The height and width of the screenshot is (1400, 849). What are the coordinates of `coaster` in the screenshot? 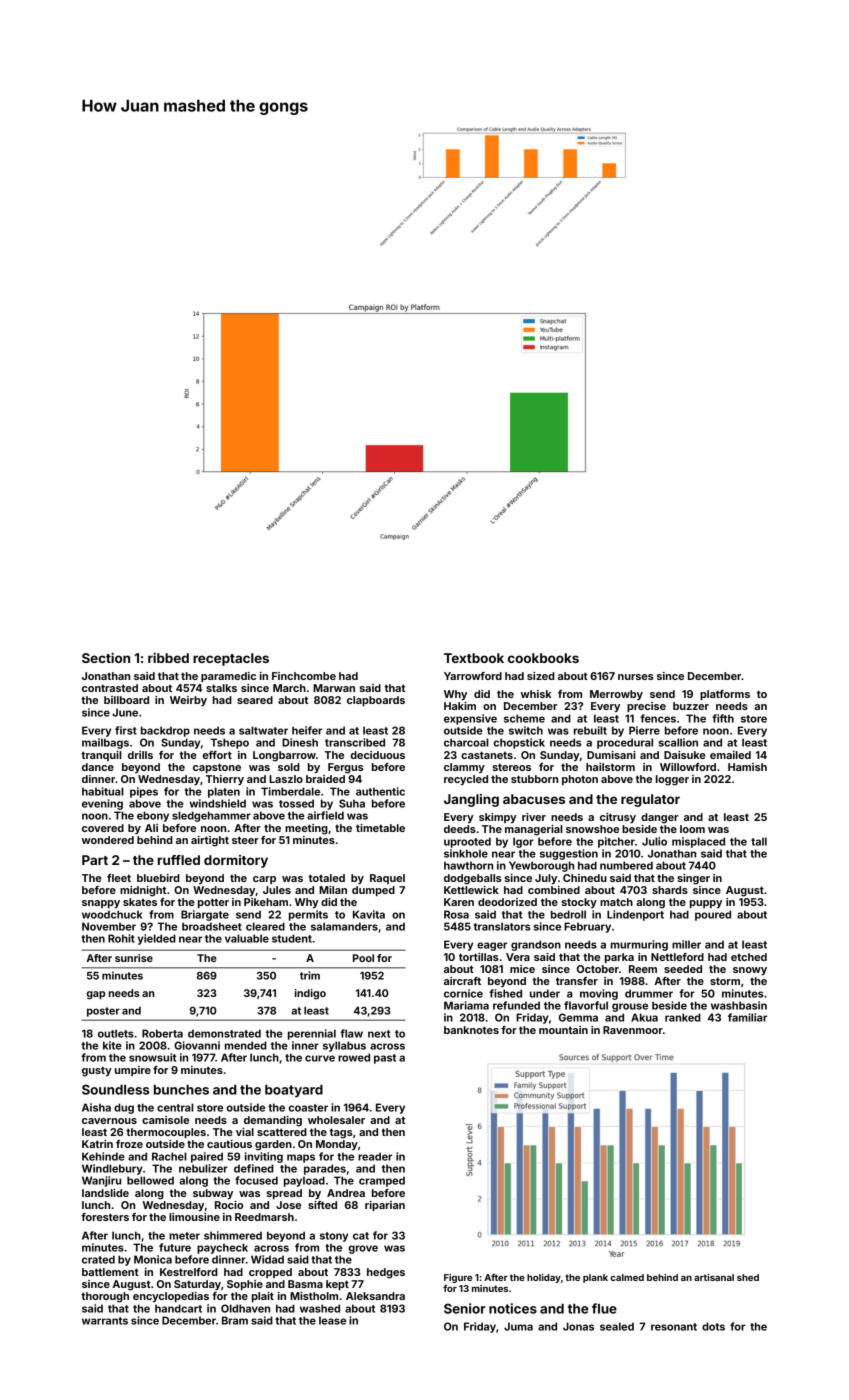 It's located at (308, 1108).
